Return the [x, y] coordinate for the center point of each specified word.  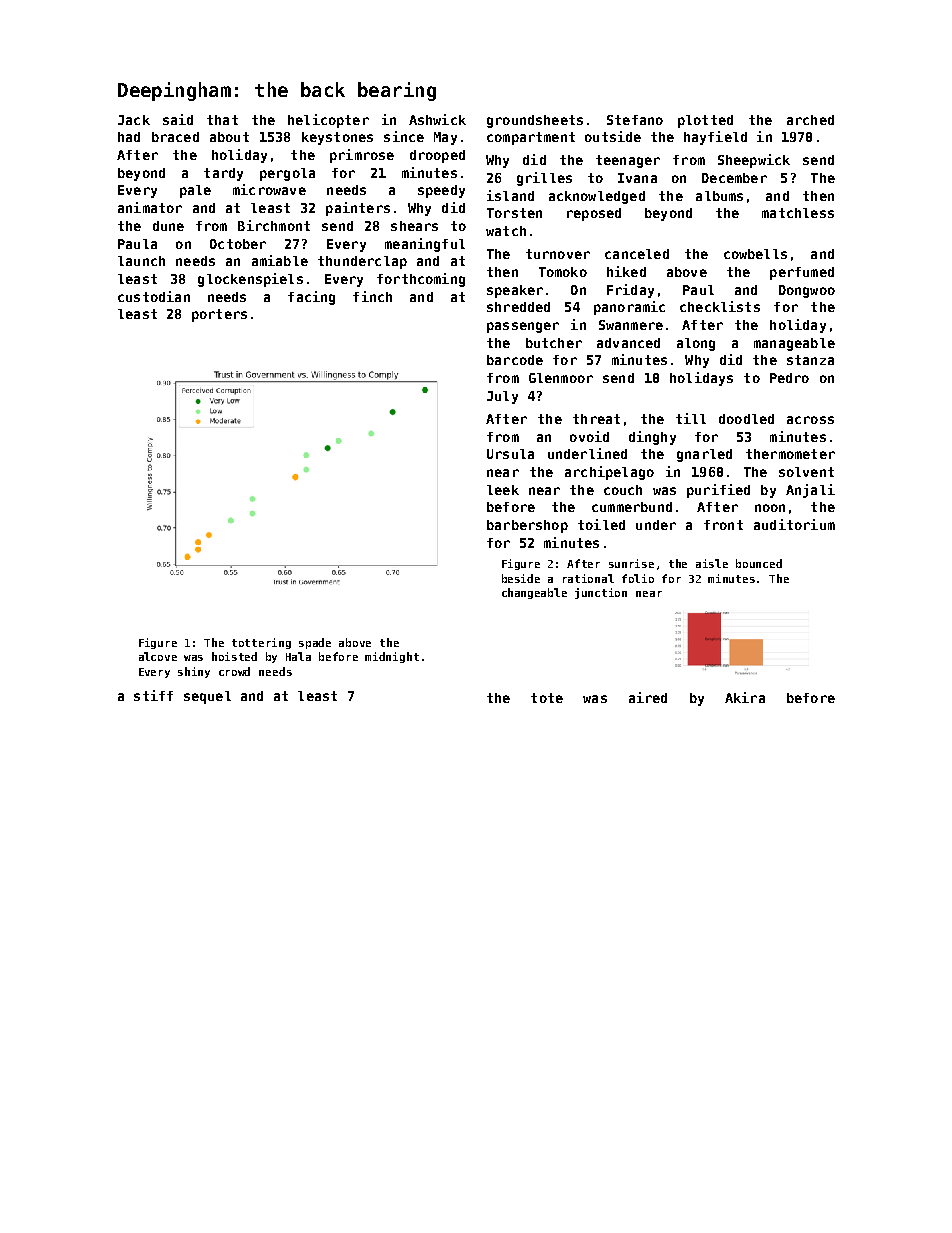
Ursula [510, 454]
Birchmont [274, 225]
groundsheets [535, 121]
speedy [441, 191]
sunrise [631, 563]
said [178, 119]
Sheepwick [754, 161]
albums [719, 196]
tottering [261, 643]
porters [219, 315]
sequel [207, 697]
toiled [601, 524]
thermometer [790, 454]
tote [547, 698]
